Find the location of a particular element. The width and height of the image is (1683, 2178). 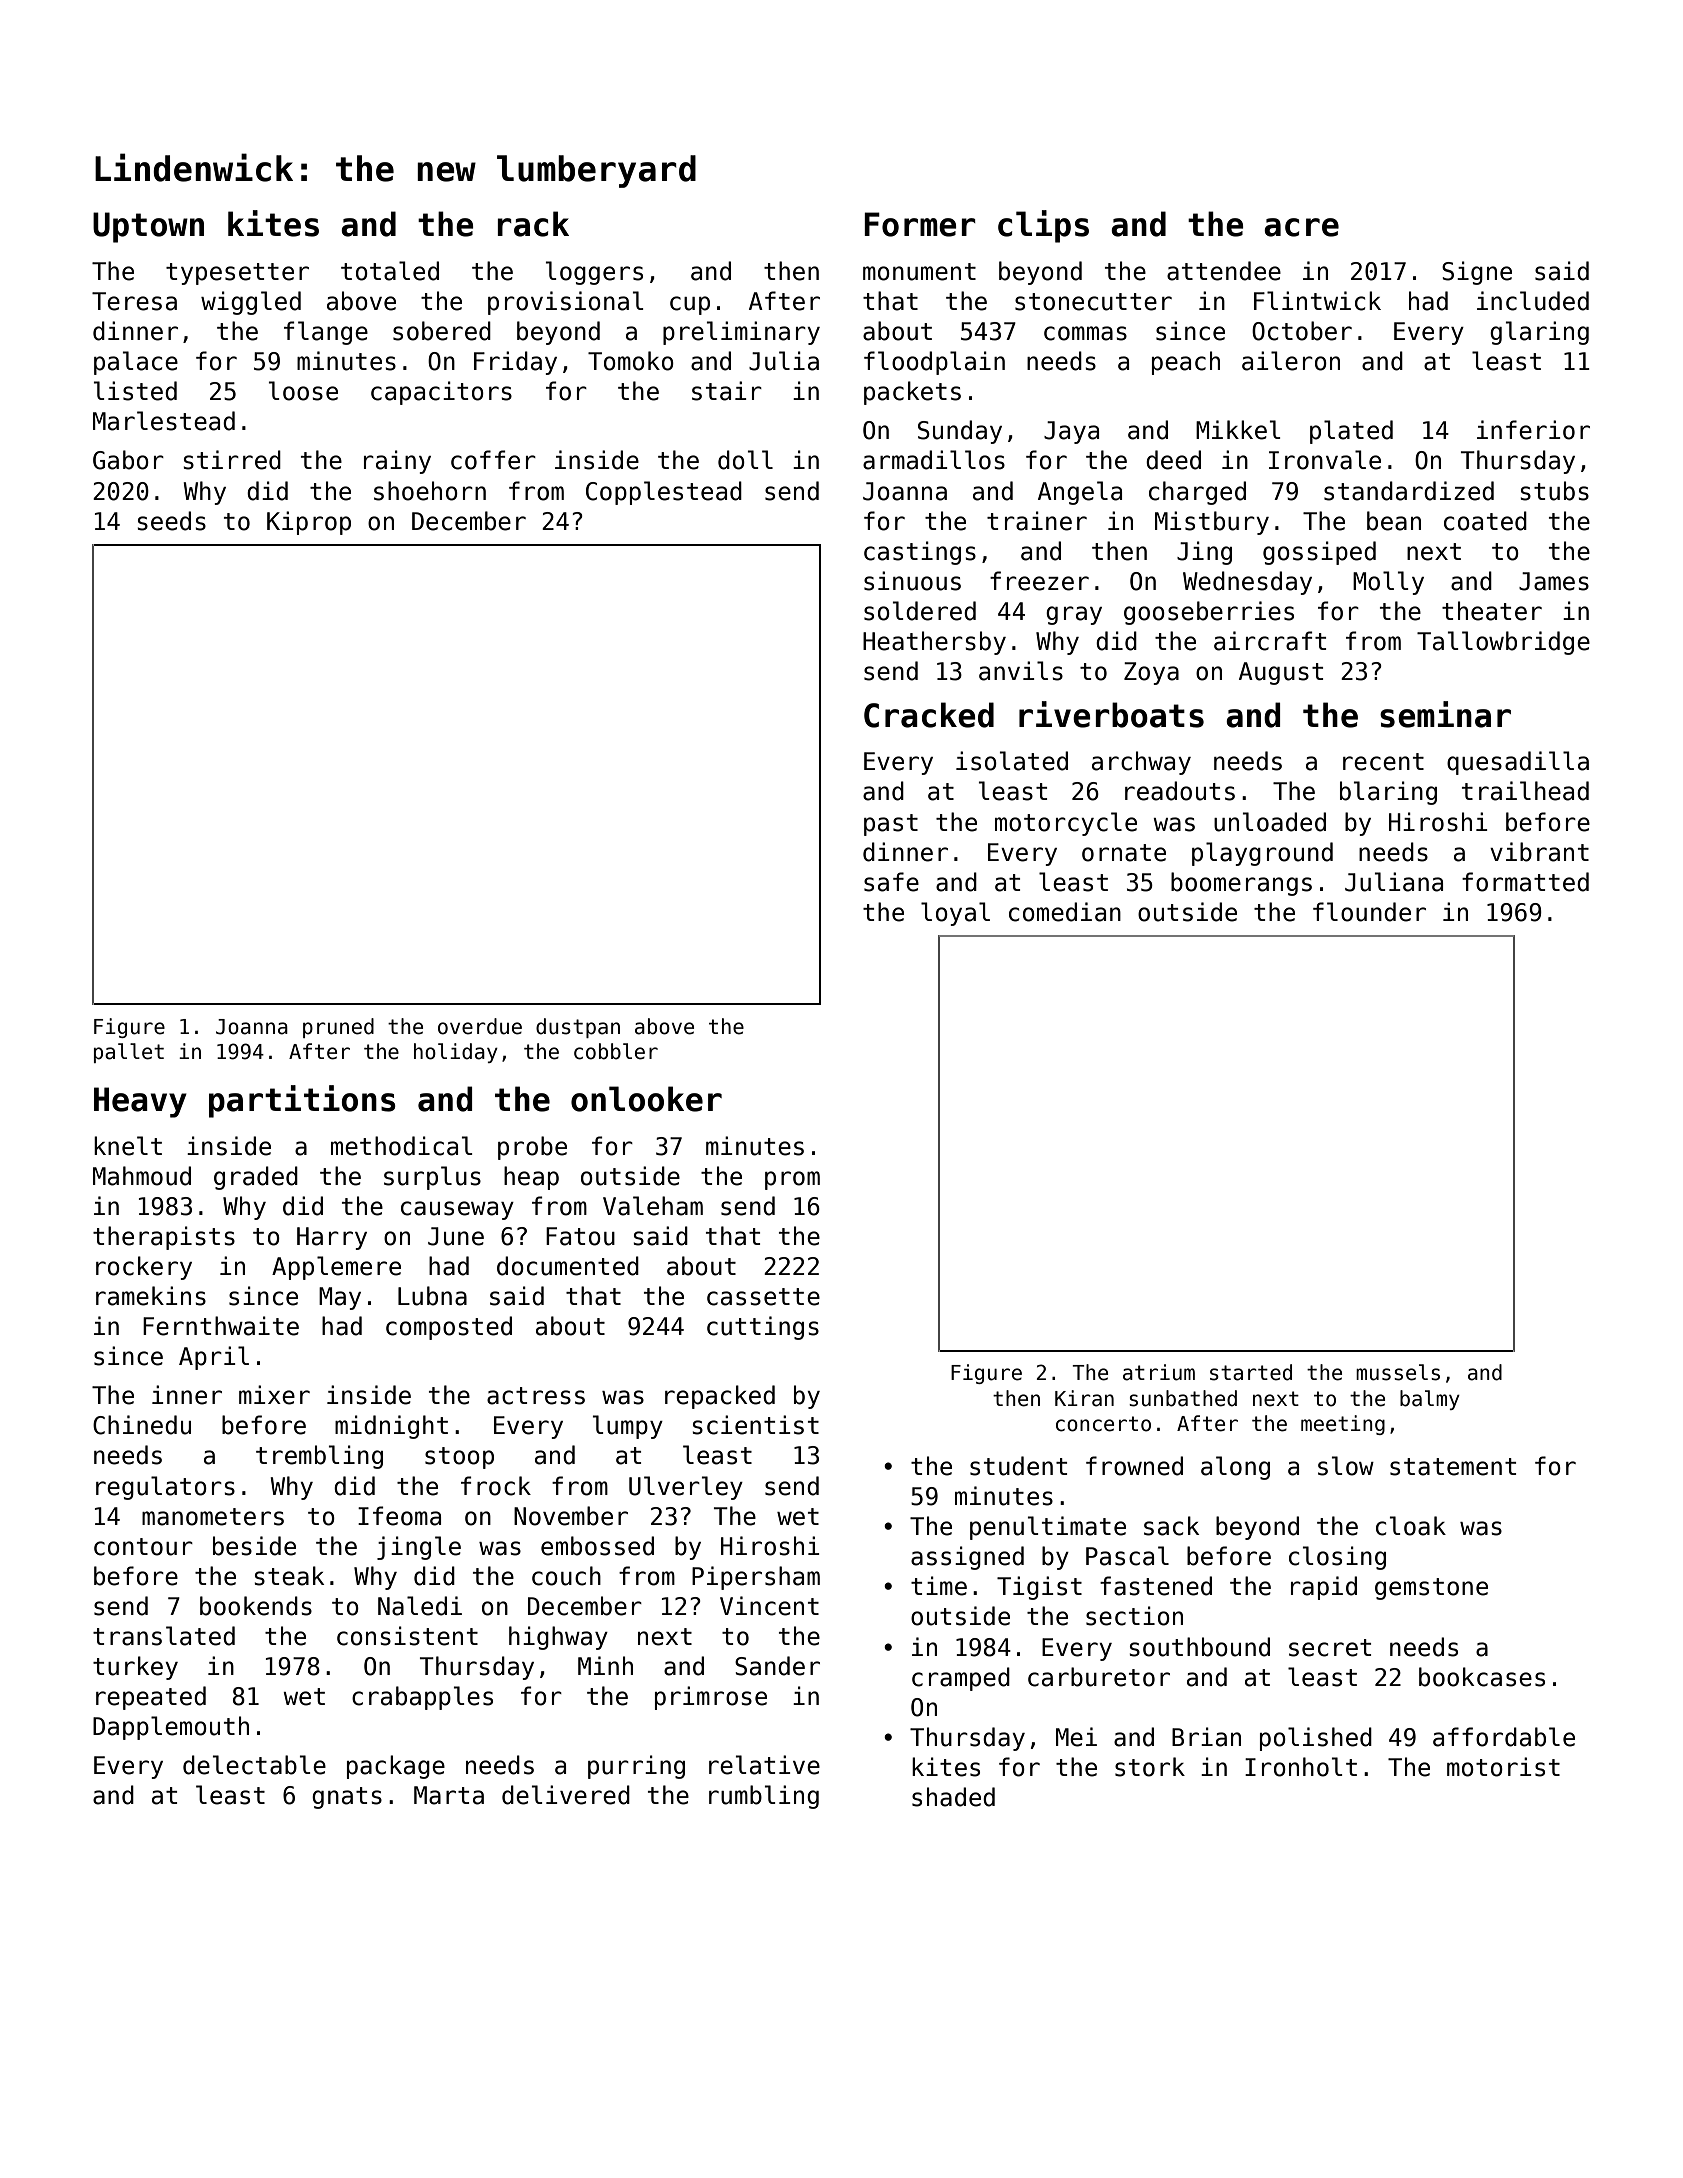

delectable is located at coordinates (254, 1765).
